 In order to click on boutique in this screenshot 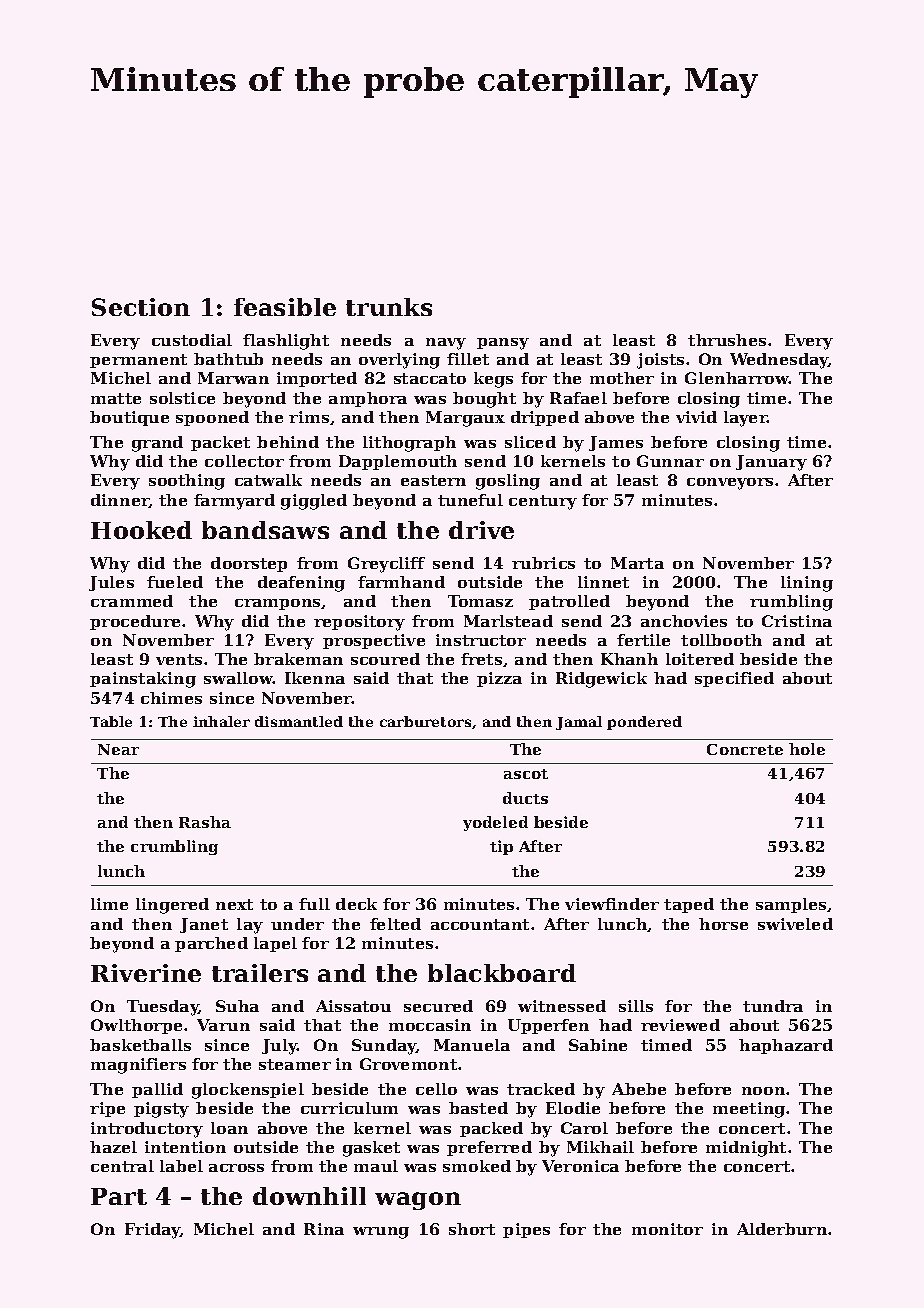, I will do `click(129, 418)`.
